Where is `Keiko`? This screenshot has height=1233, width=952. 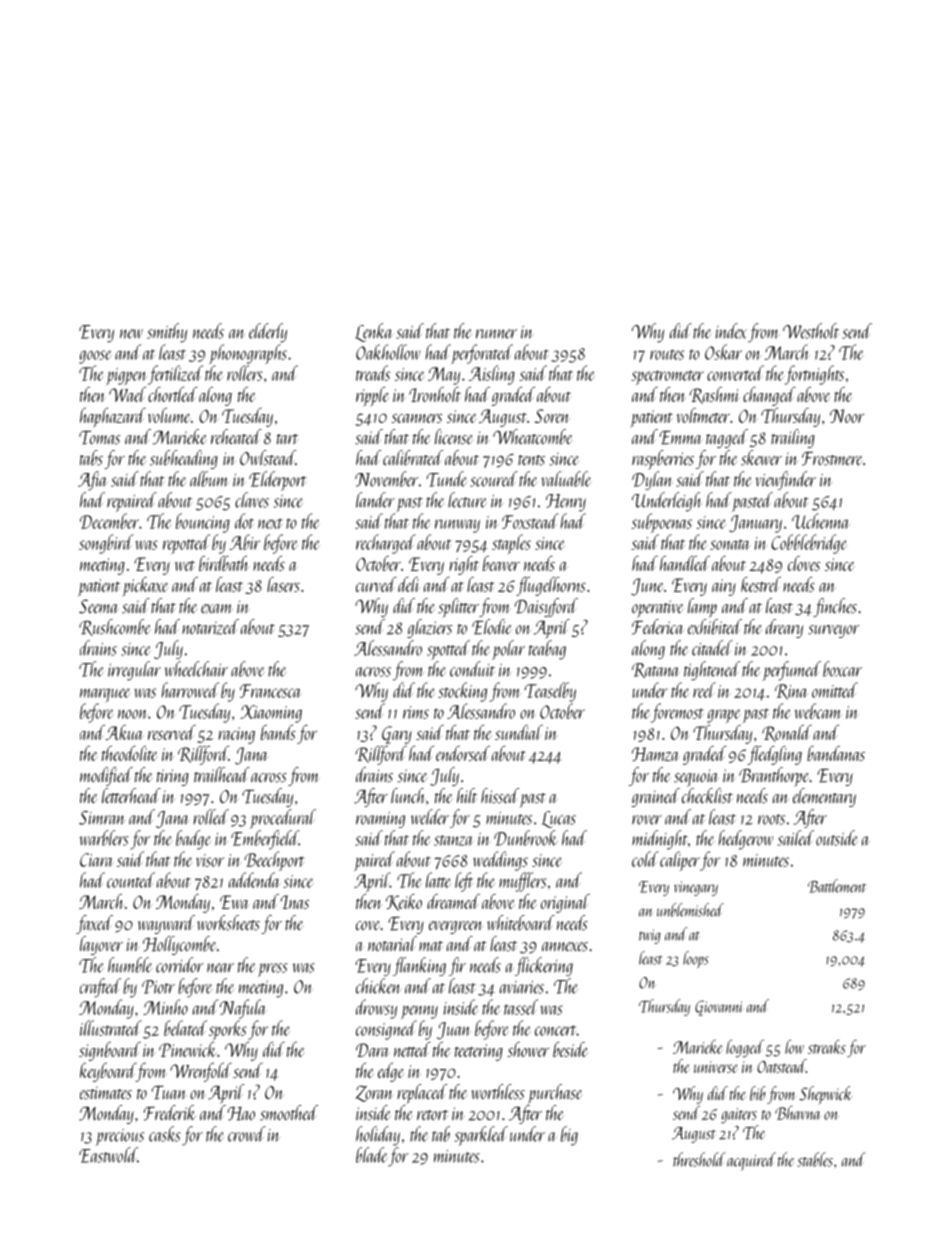 Keiko is located at coordinates (404, 902).
